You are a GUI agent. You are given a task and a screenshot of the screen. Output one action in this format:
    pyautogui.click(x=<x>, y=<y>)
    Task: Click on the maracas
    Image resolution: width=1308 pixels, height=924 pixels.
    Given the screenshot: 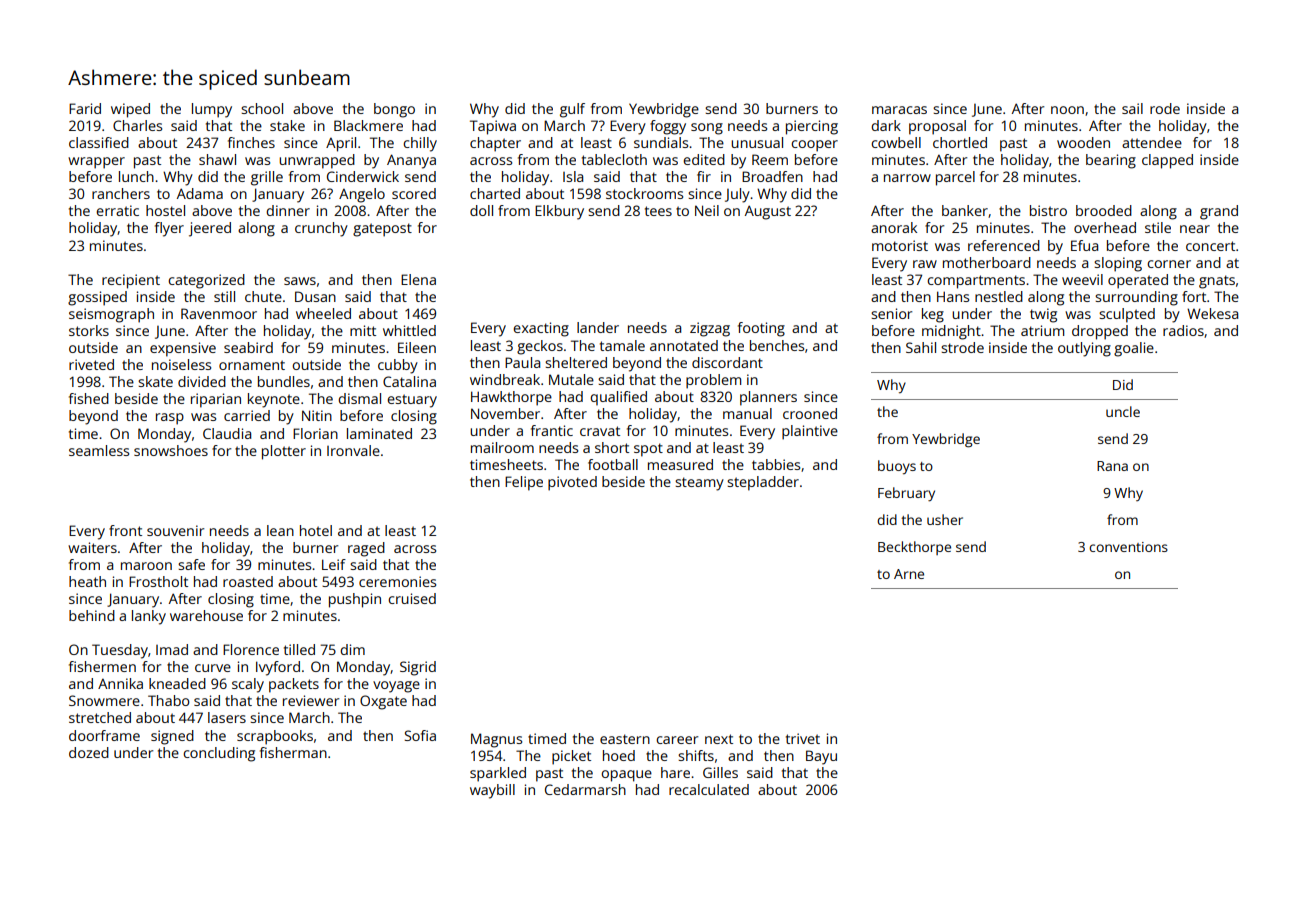 What is the action you would take?
    pyautogui.click(x=899, y=110)
